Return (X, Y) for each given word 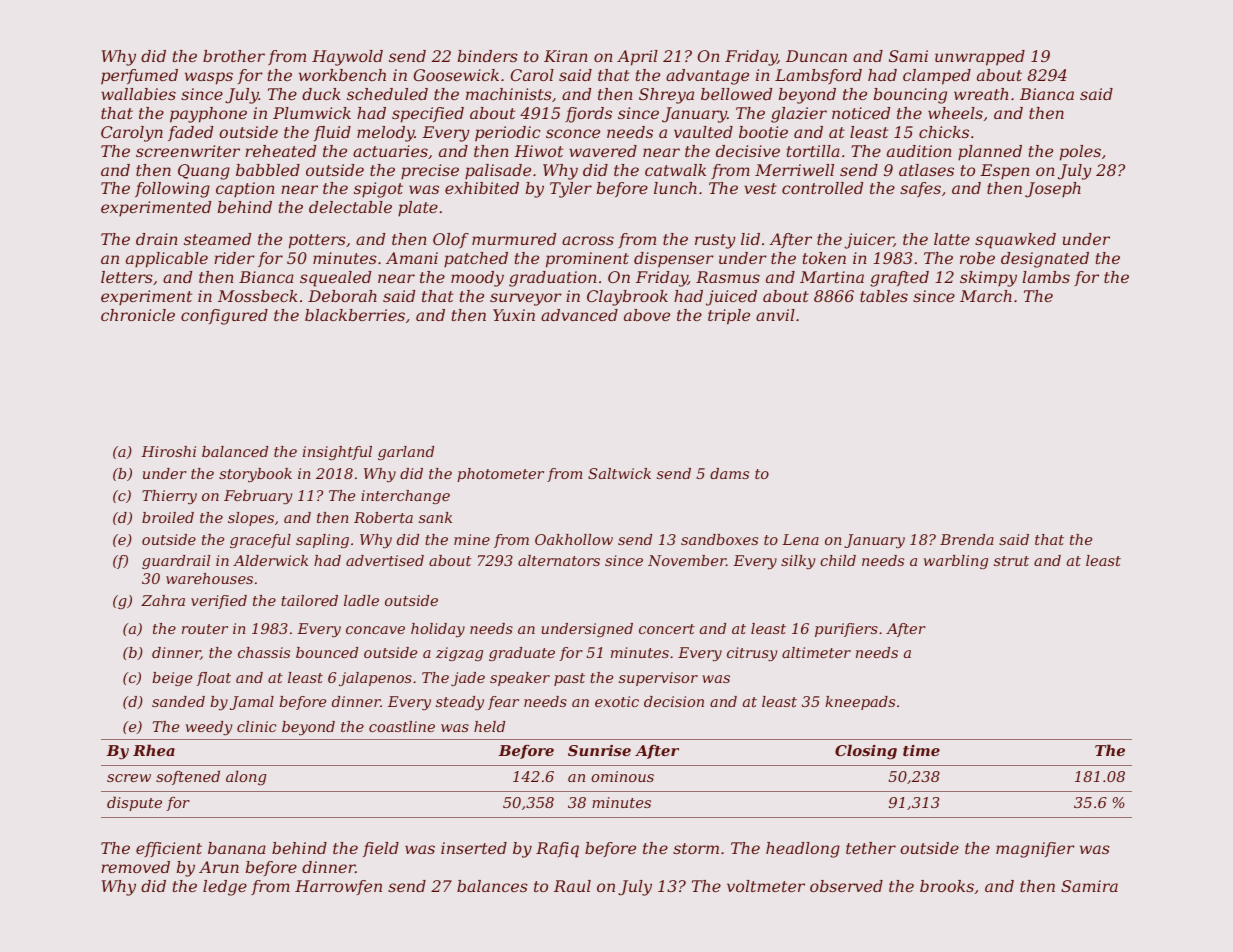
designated (1045, 260)
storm (696, 848)
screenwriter (188, 151)
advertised (385, 560)
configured (224, 317)
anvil (775, 315)
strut (1011, 561)
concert (667, 629)
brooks (947, 886)
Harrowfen (338, 887)
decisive (748, 151)
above (647, 315)
